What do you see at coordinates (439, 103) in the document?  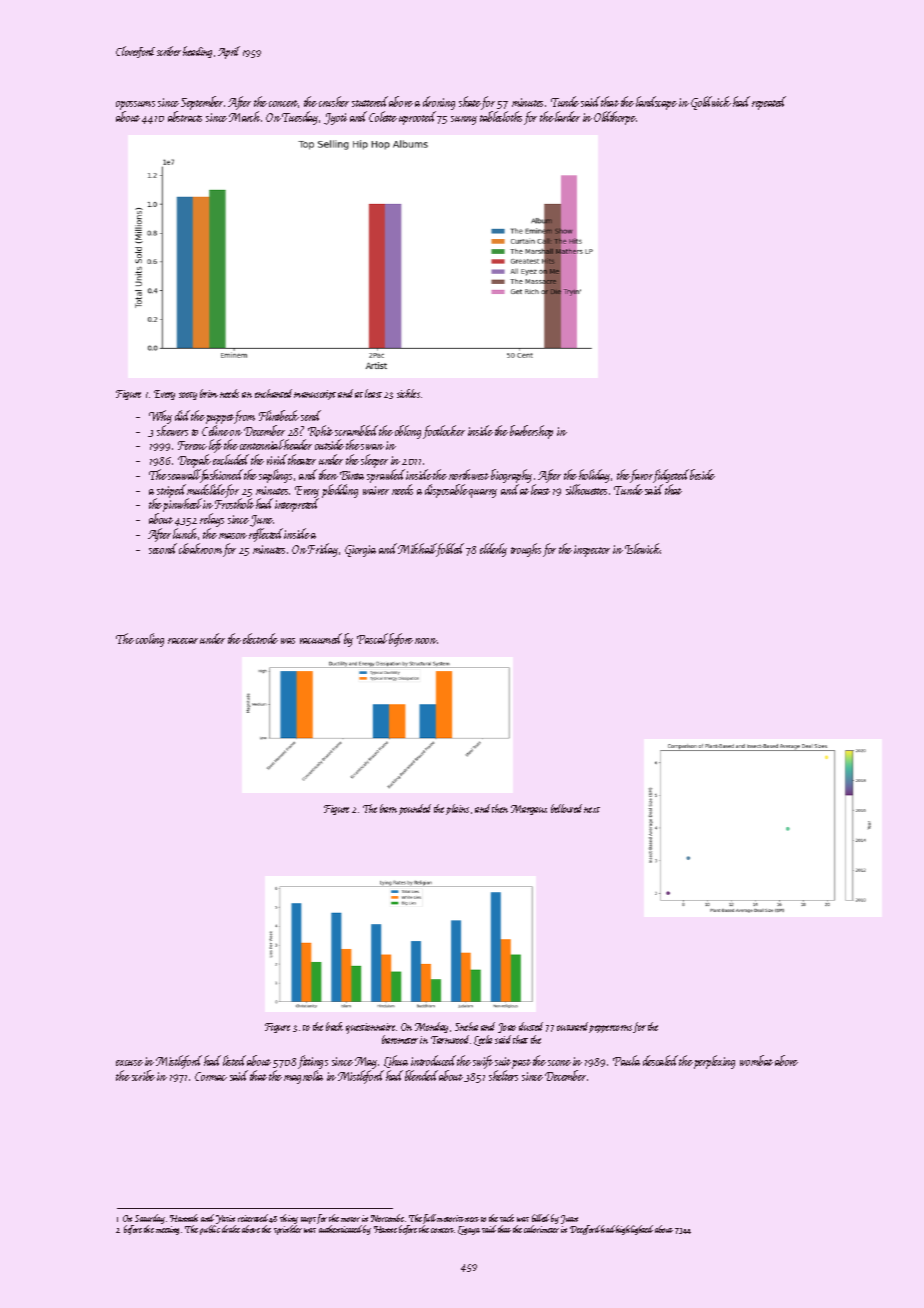 I see `droning` at bounding box center [439, 103].
